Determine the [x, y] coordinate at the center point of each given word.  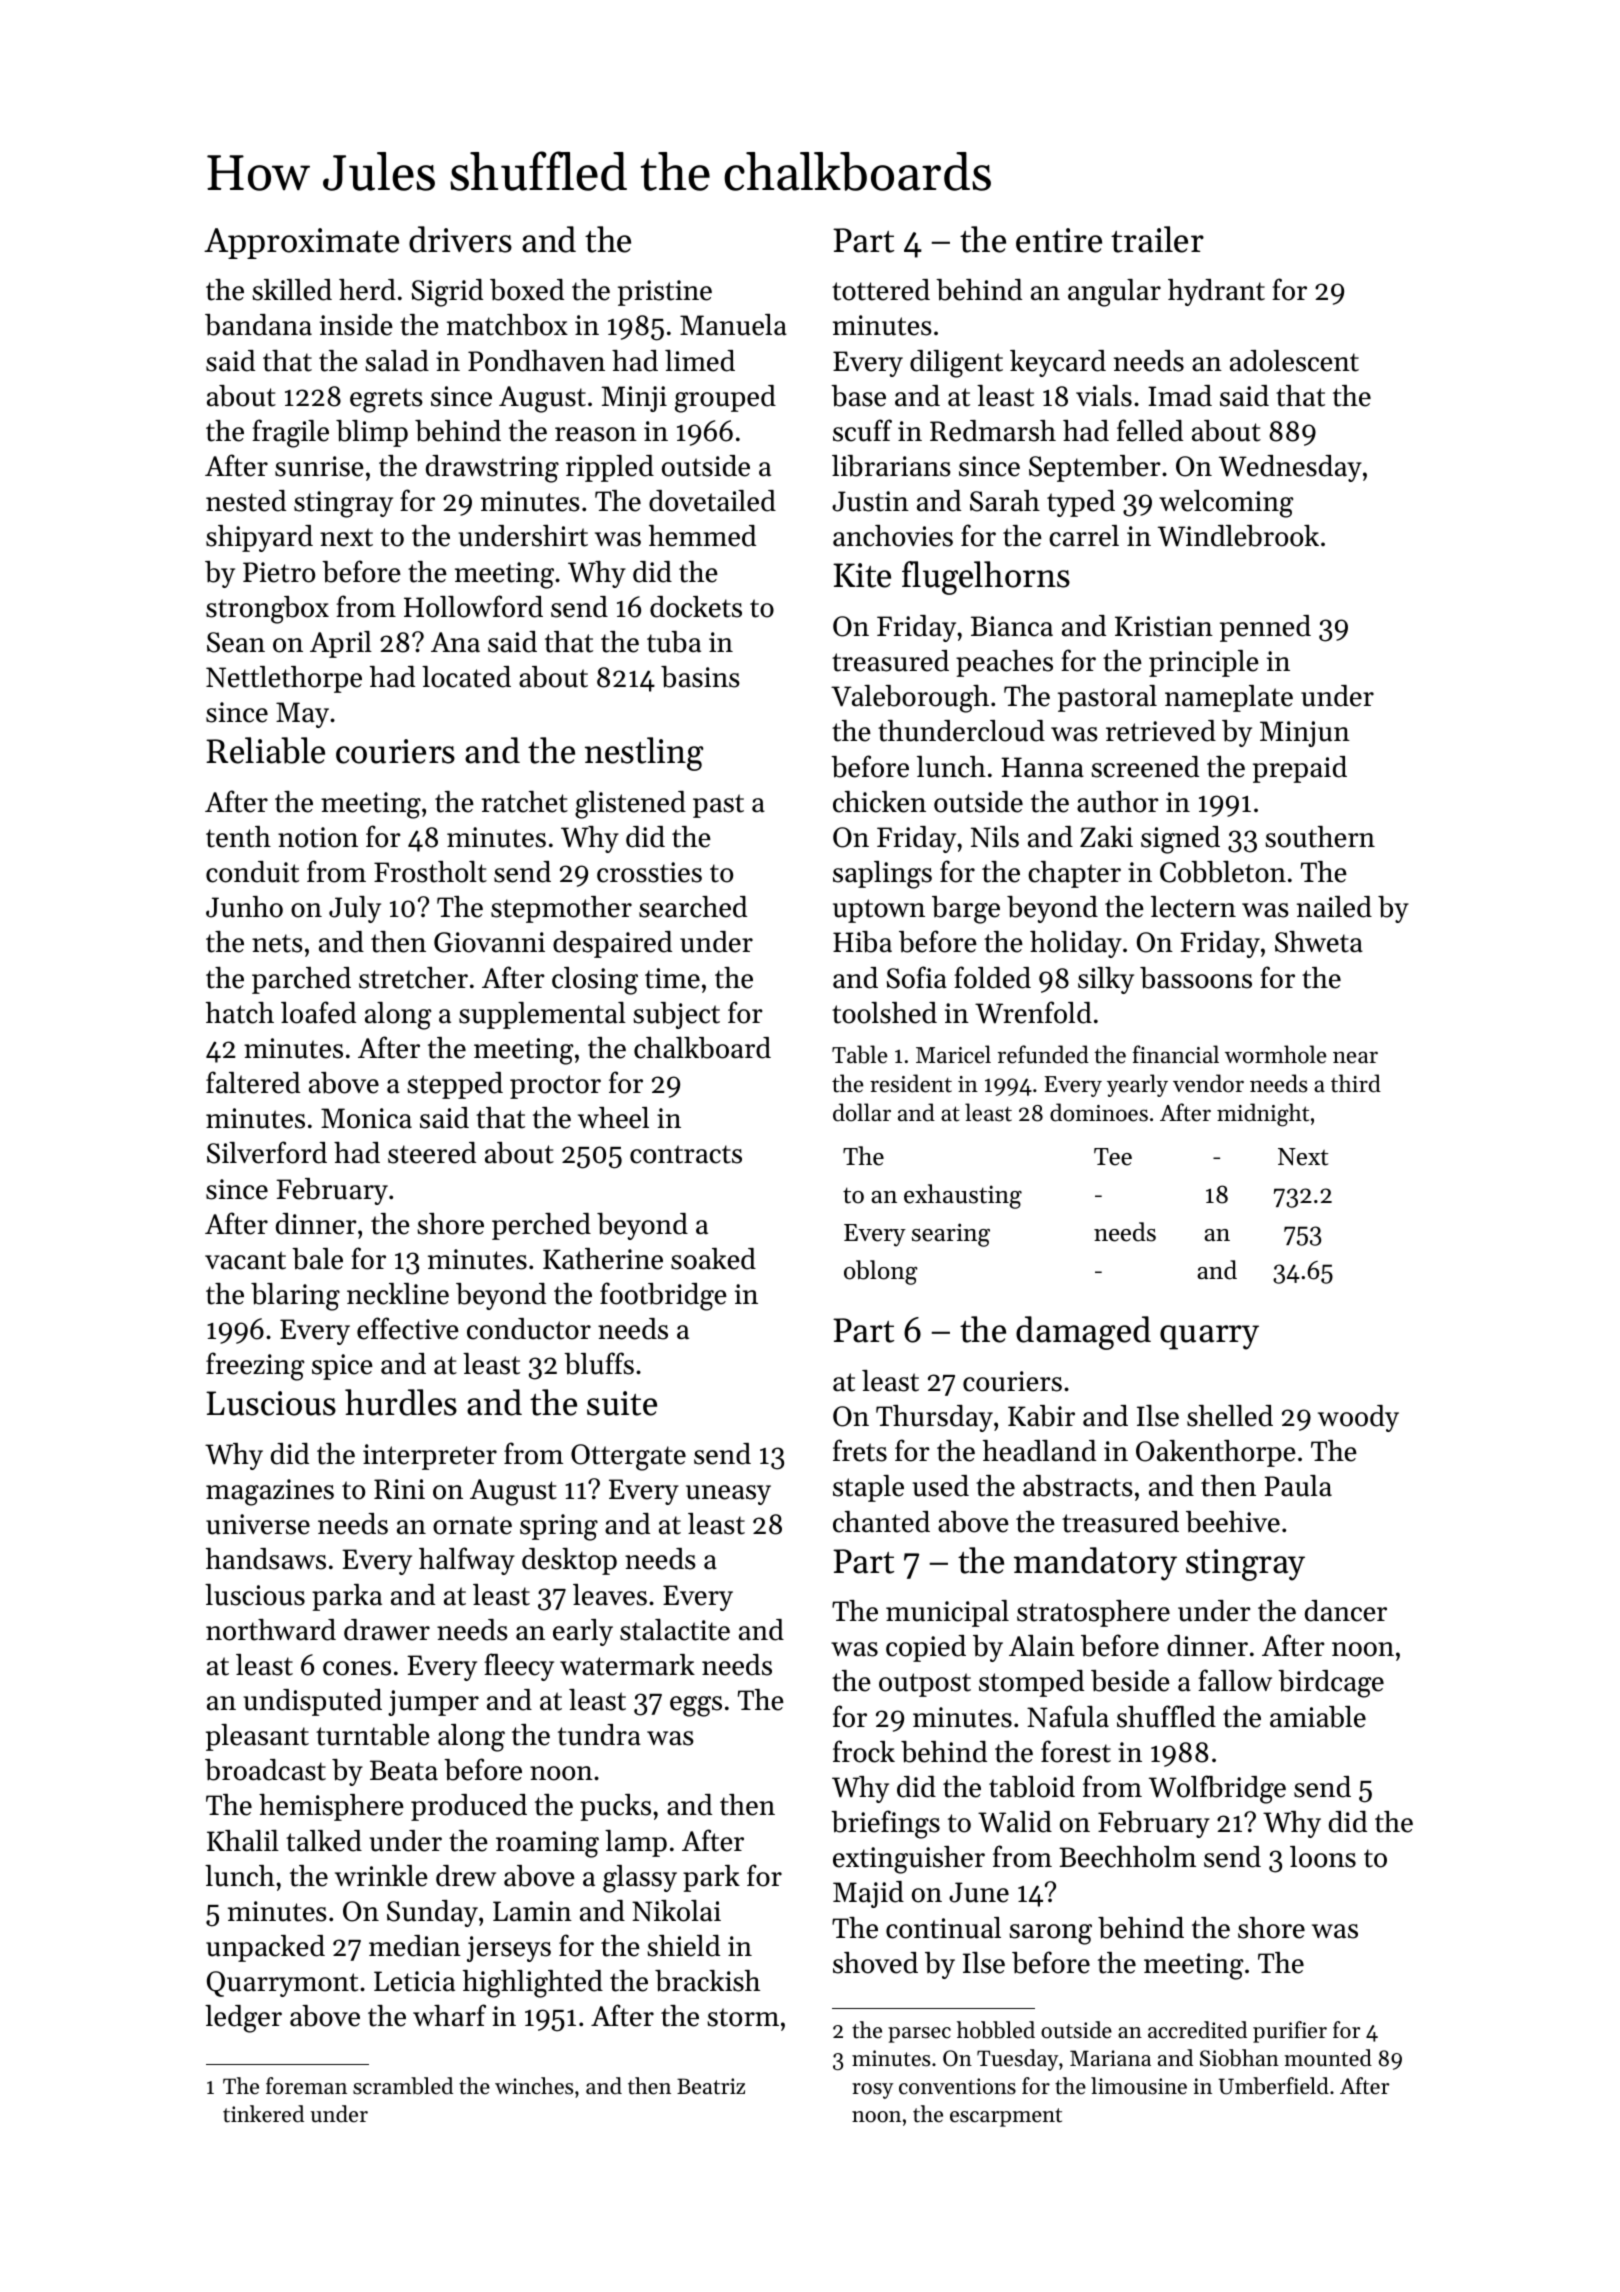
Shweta [1319, 942]
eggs [696, 1706]
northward [271, 1630]
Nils [995, 837]
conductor [529, 1329]
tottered [881, 290]
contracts [686, 1154]
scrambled [403, 2086]
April [341, 644]
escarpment [1006, 2117]
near [1355, 1057]
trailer [1157, 239]
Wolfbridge [1217, 1789]
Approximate [301, 243]
